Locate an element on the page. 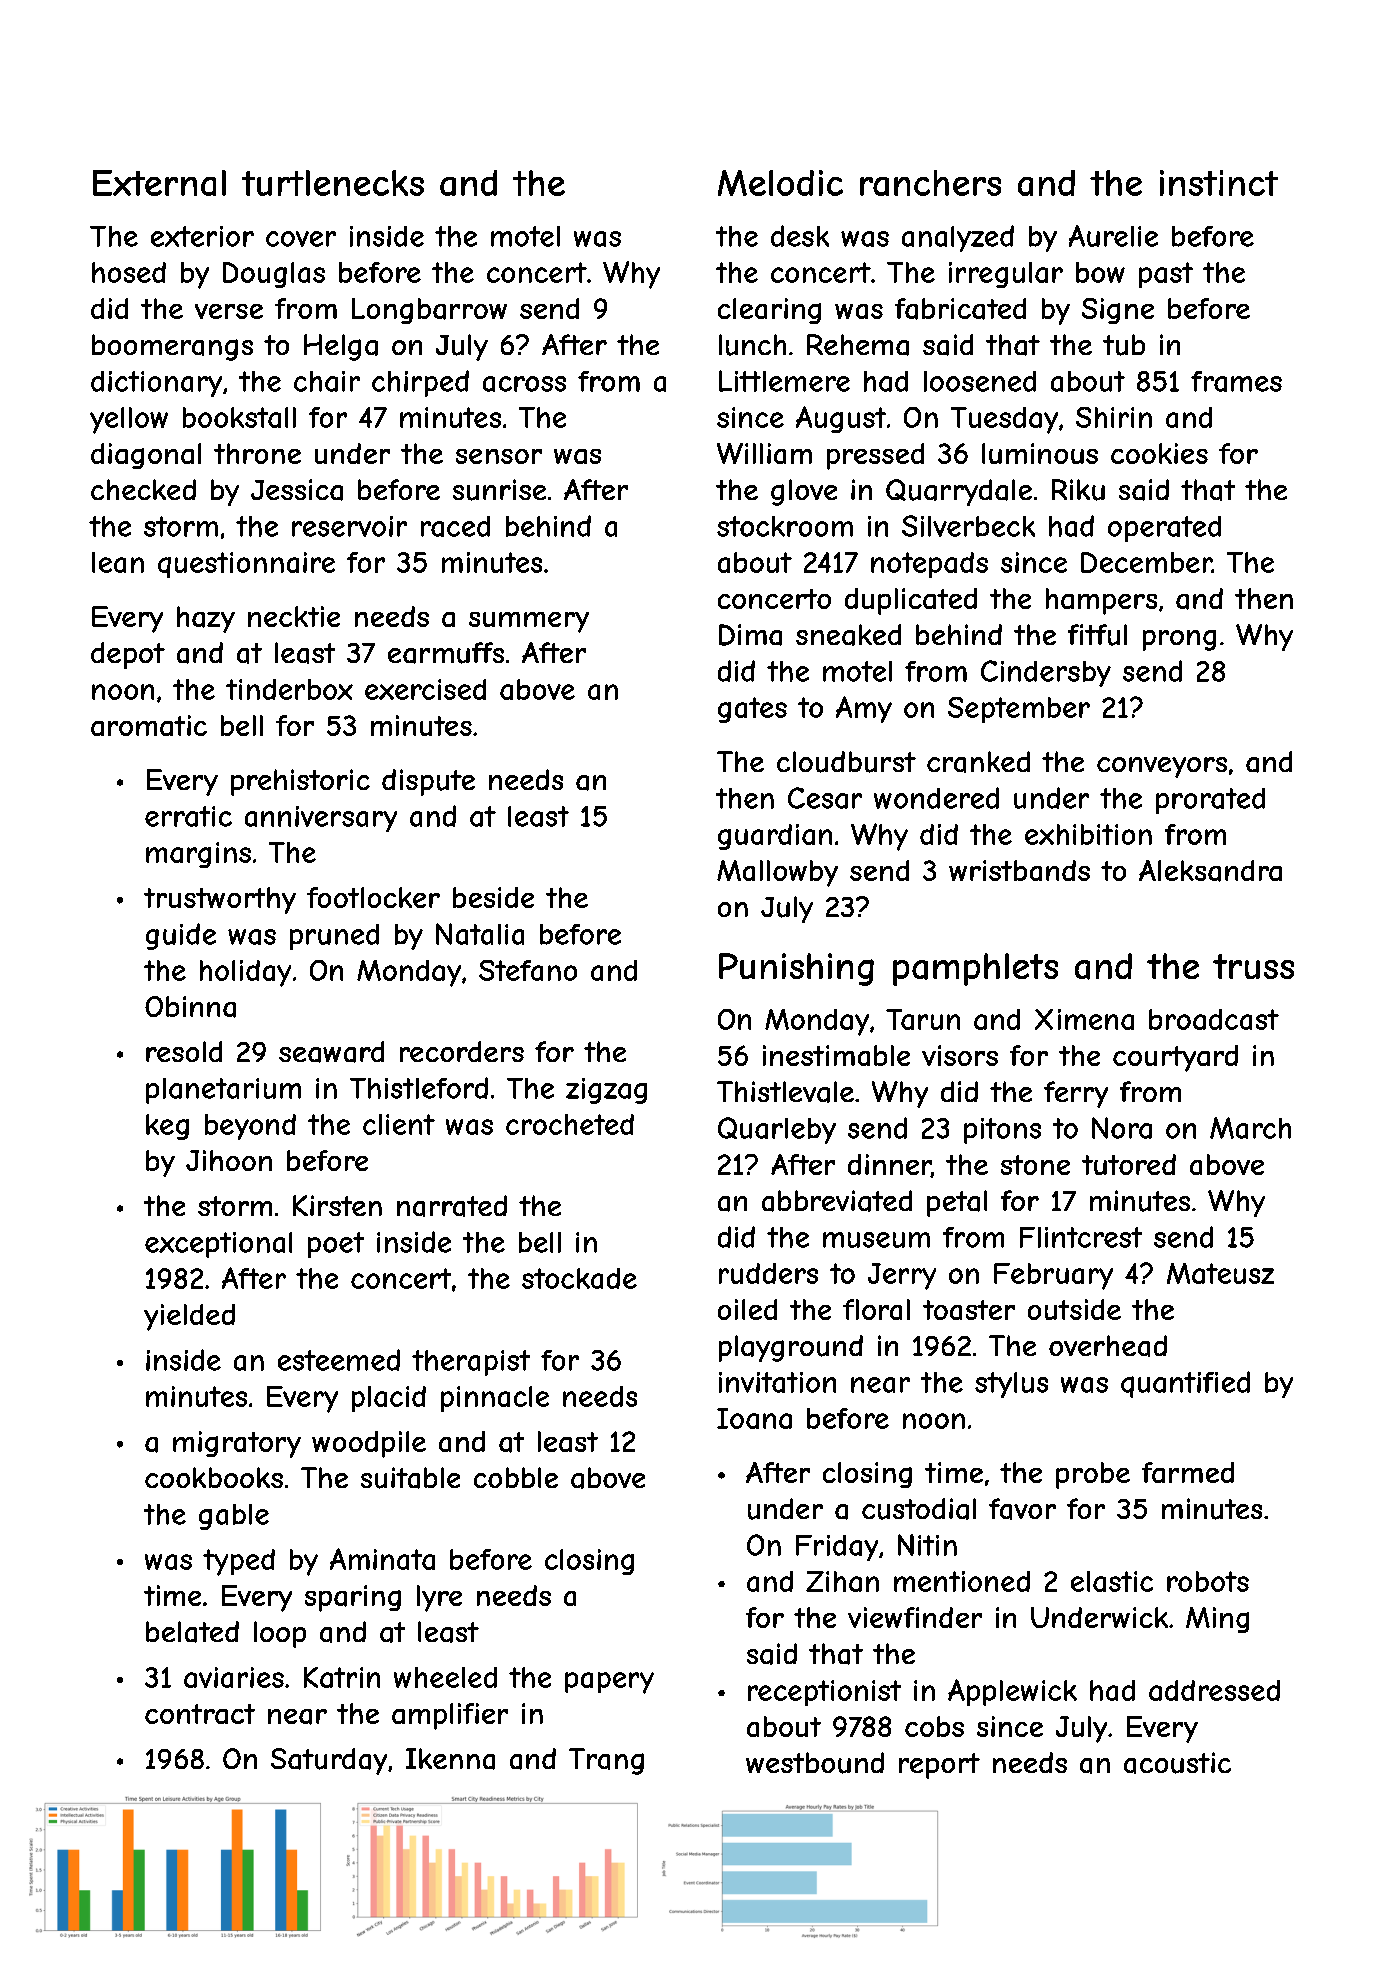 The image size is (1386, 1969). Douglas is located at coordinates (274, 275).
